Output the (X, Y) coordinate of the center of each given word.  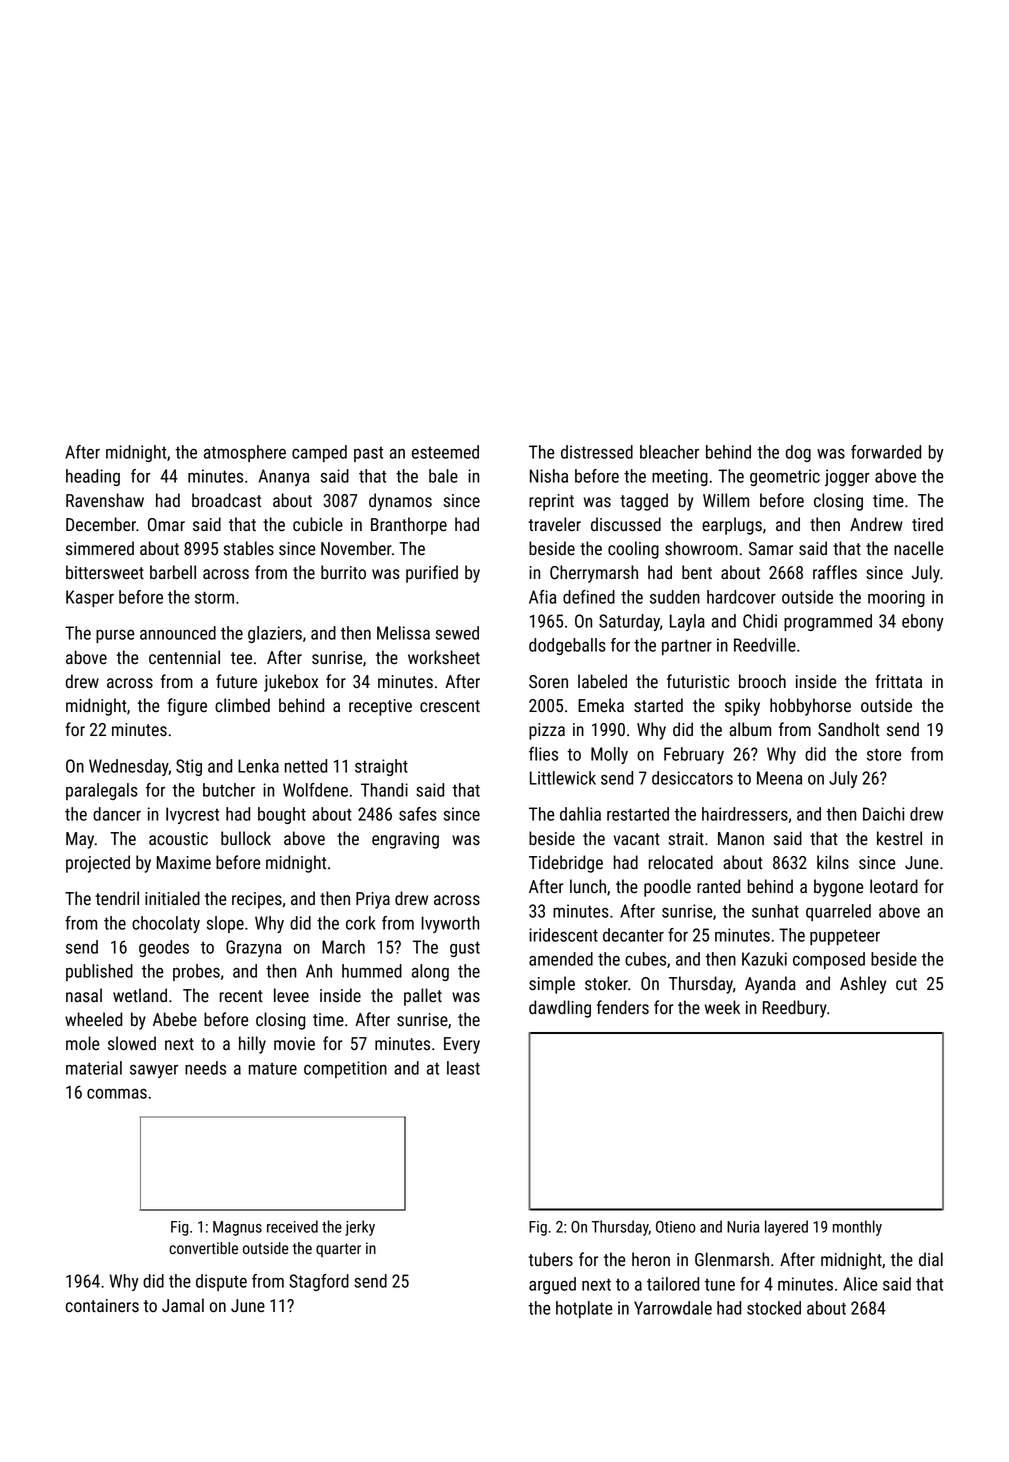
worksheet (444, 657)
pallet (423, 997)
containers (102, 1306)
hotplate (584, 1309)
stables (249, 548)
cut (906, 984)
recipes (257, 900)
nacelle (918, 548)
